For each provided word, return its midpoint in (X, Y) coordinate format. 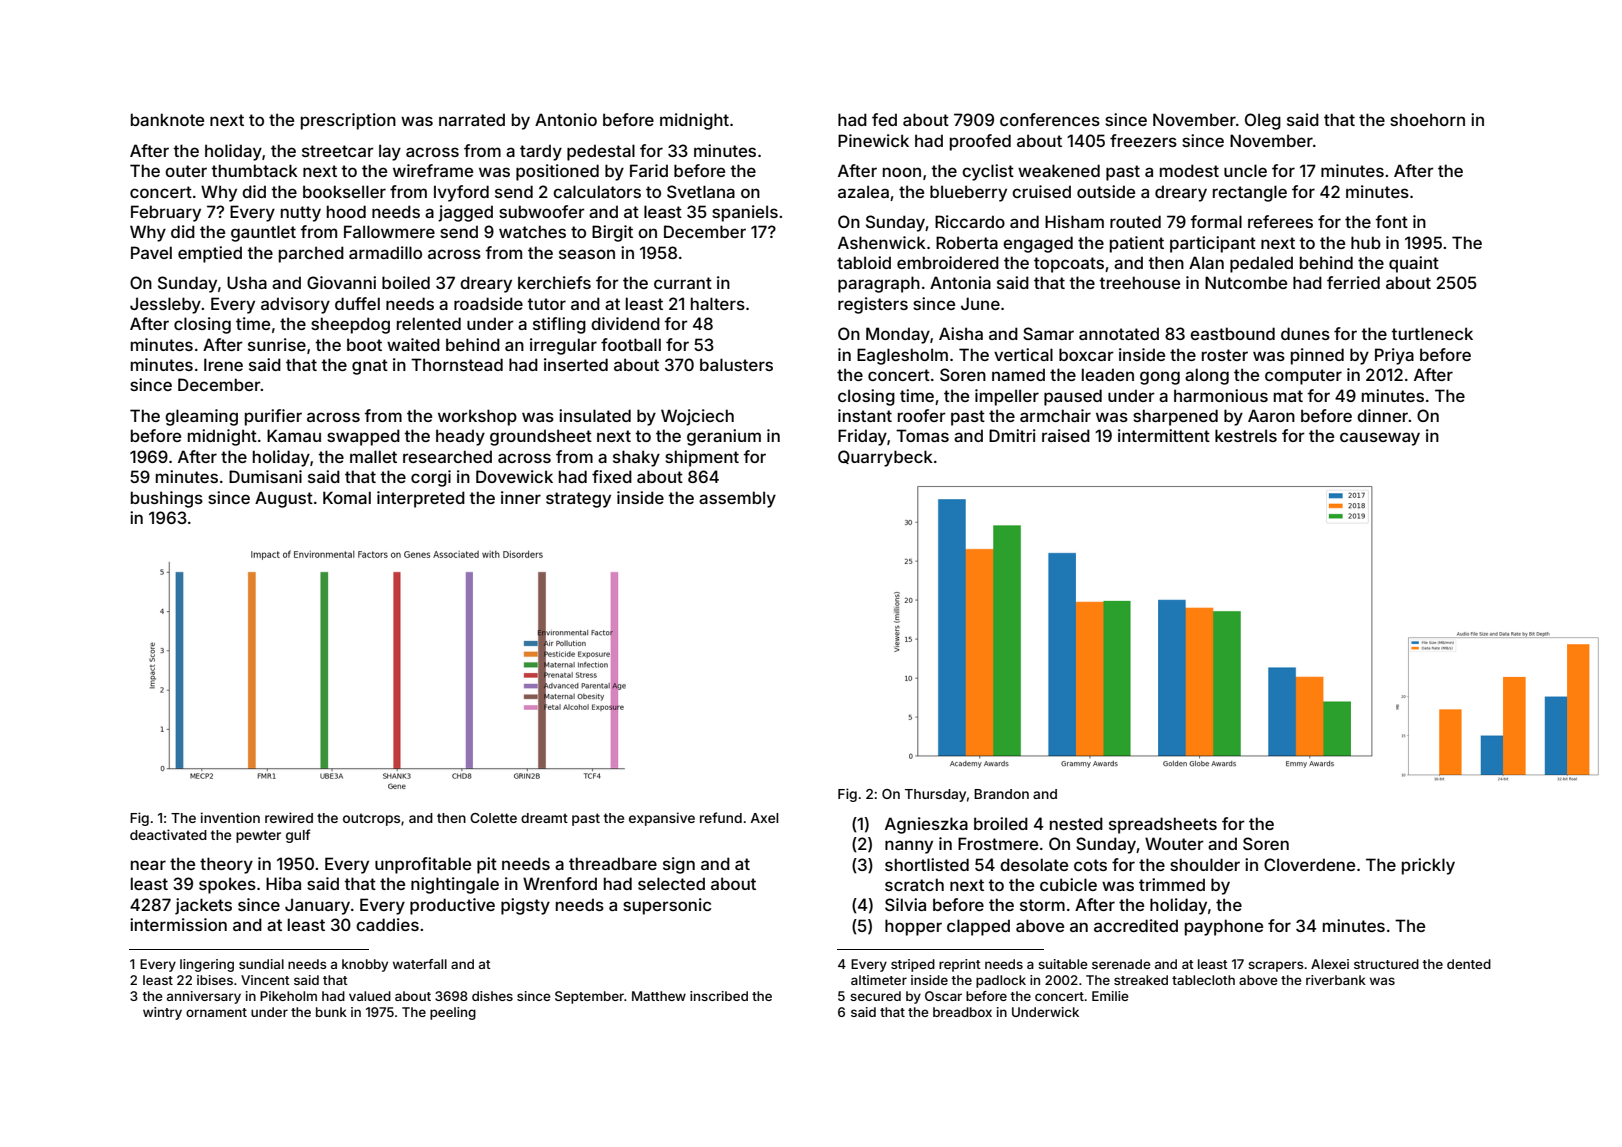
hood (346, 211)
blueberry (968, 193)
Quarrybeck (885, 458)
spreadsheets (1163, 825)
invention (230, 817)
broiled (1001, 823)
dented (1469, 964)
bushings (167, 499)
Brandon (1001, 794)
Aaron (1271, 415)
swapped (363, 437)
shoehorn (1427, 119)
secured (875, 996)
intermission (178, 924)
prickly (1428, 866)
